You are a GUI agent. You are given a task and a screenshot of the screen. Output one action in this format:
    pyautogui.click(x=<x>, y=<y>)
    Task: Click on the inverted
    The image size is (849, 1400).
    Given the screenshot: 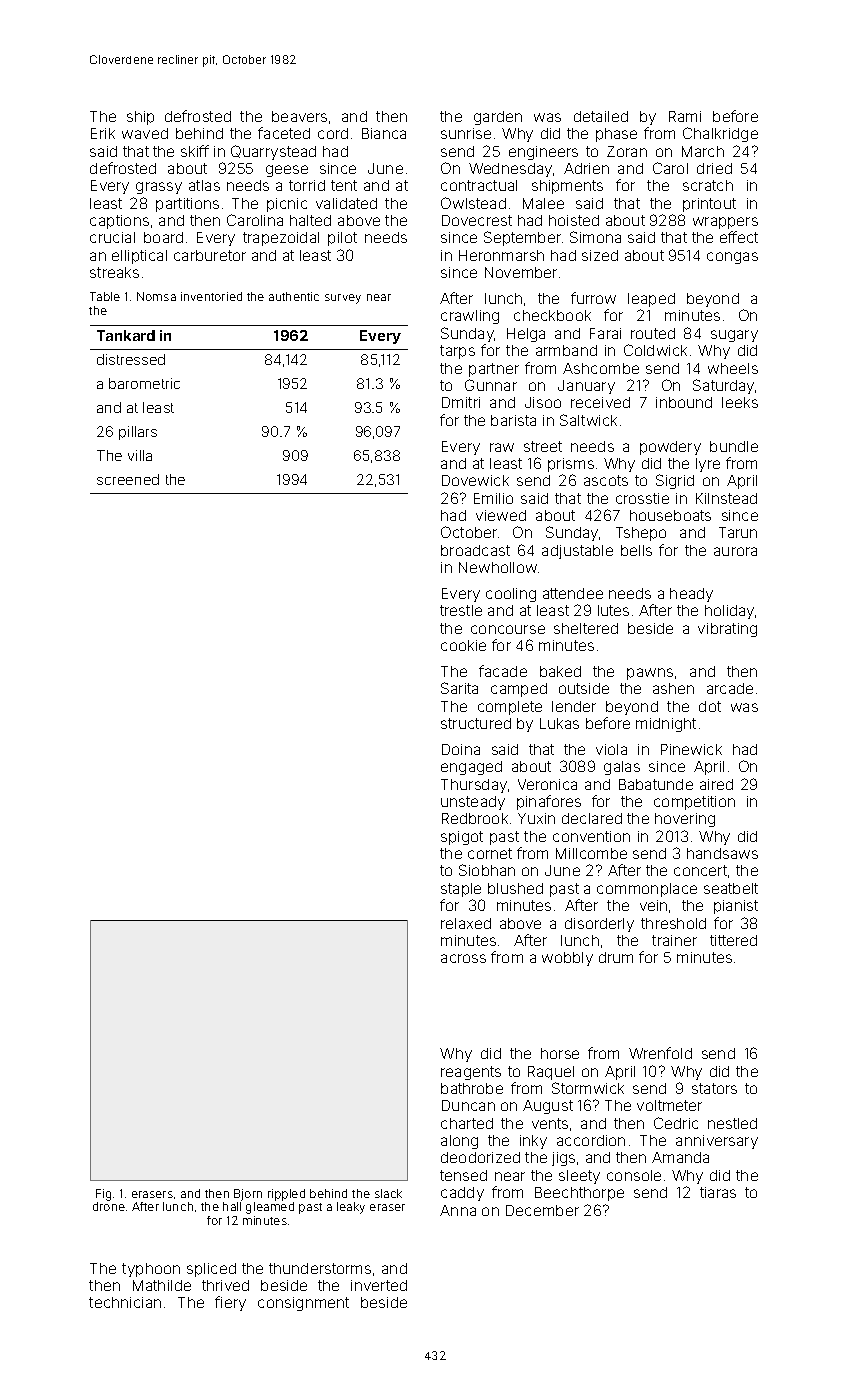 What is the action you would take?
    pyautogui.click(x=379, y=1285)
